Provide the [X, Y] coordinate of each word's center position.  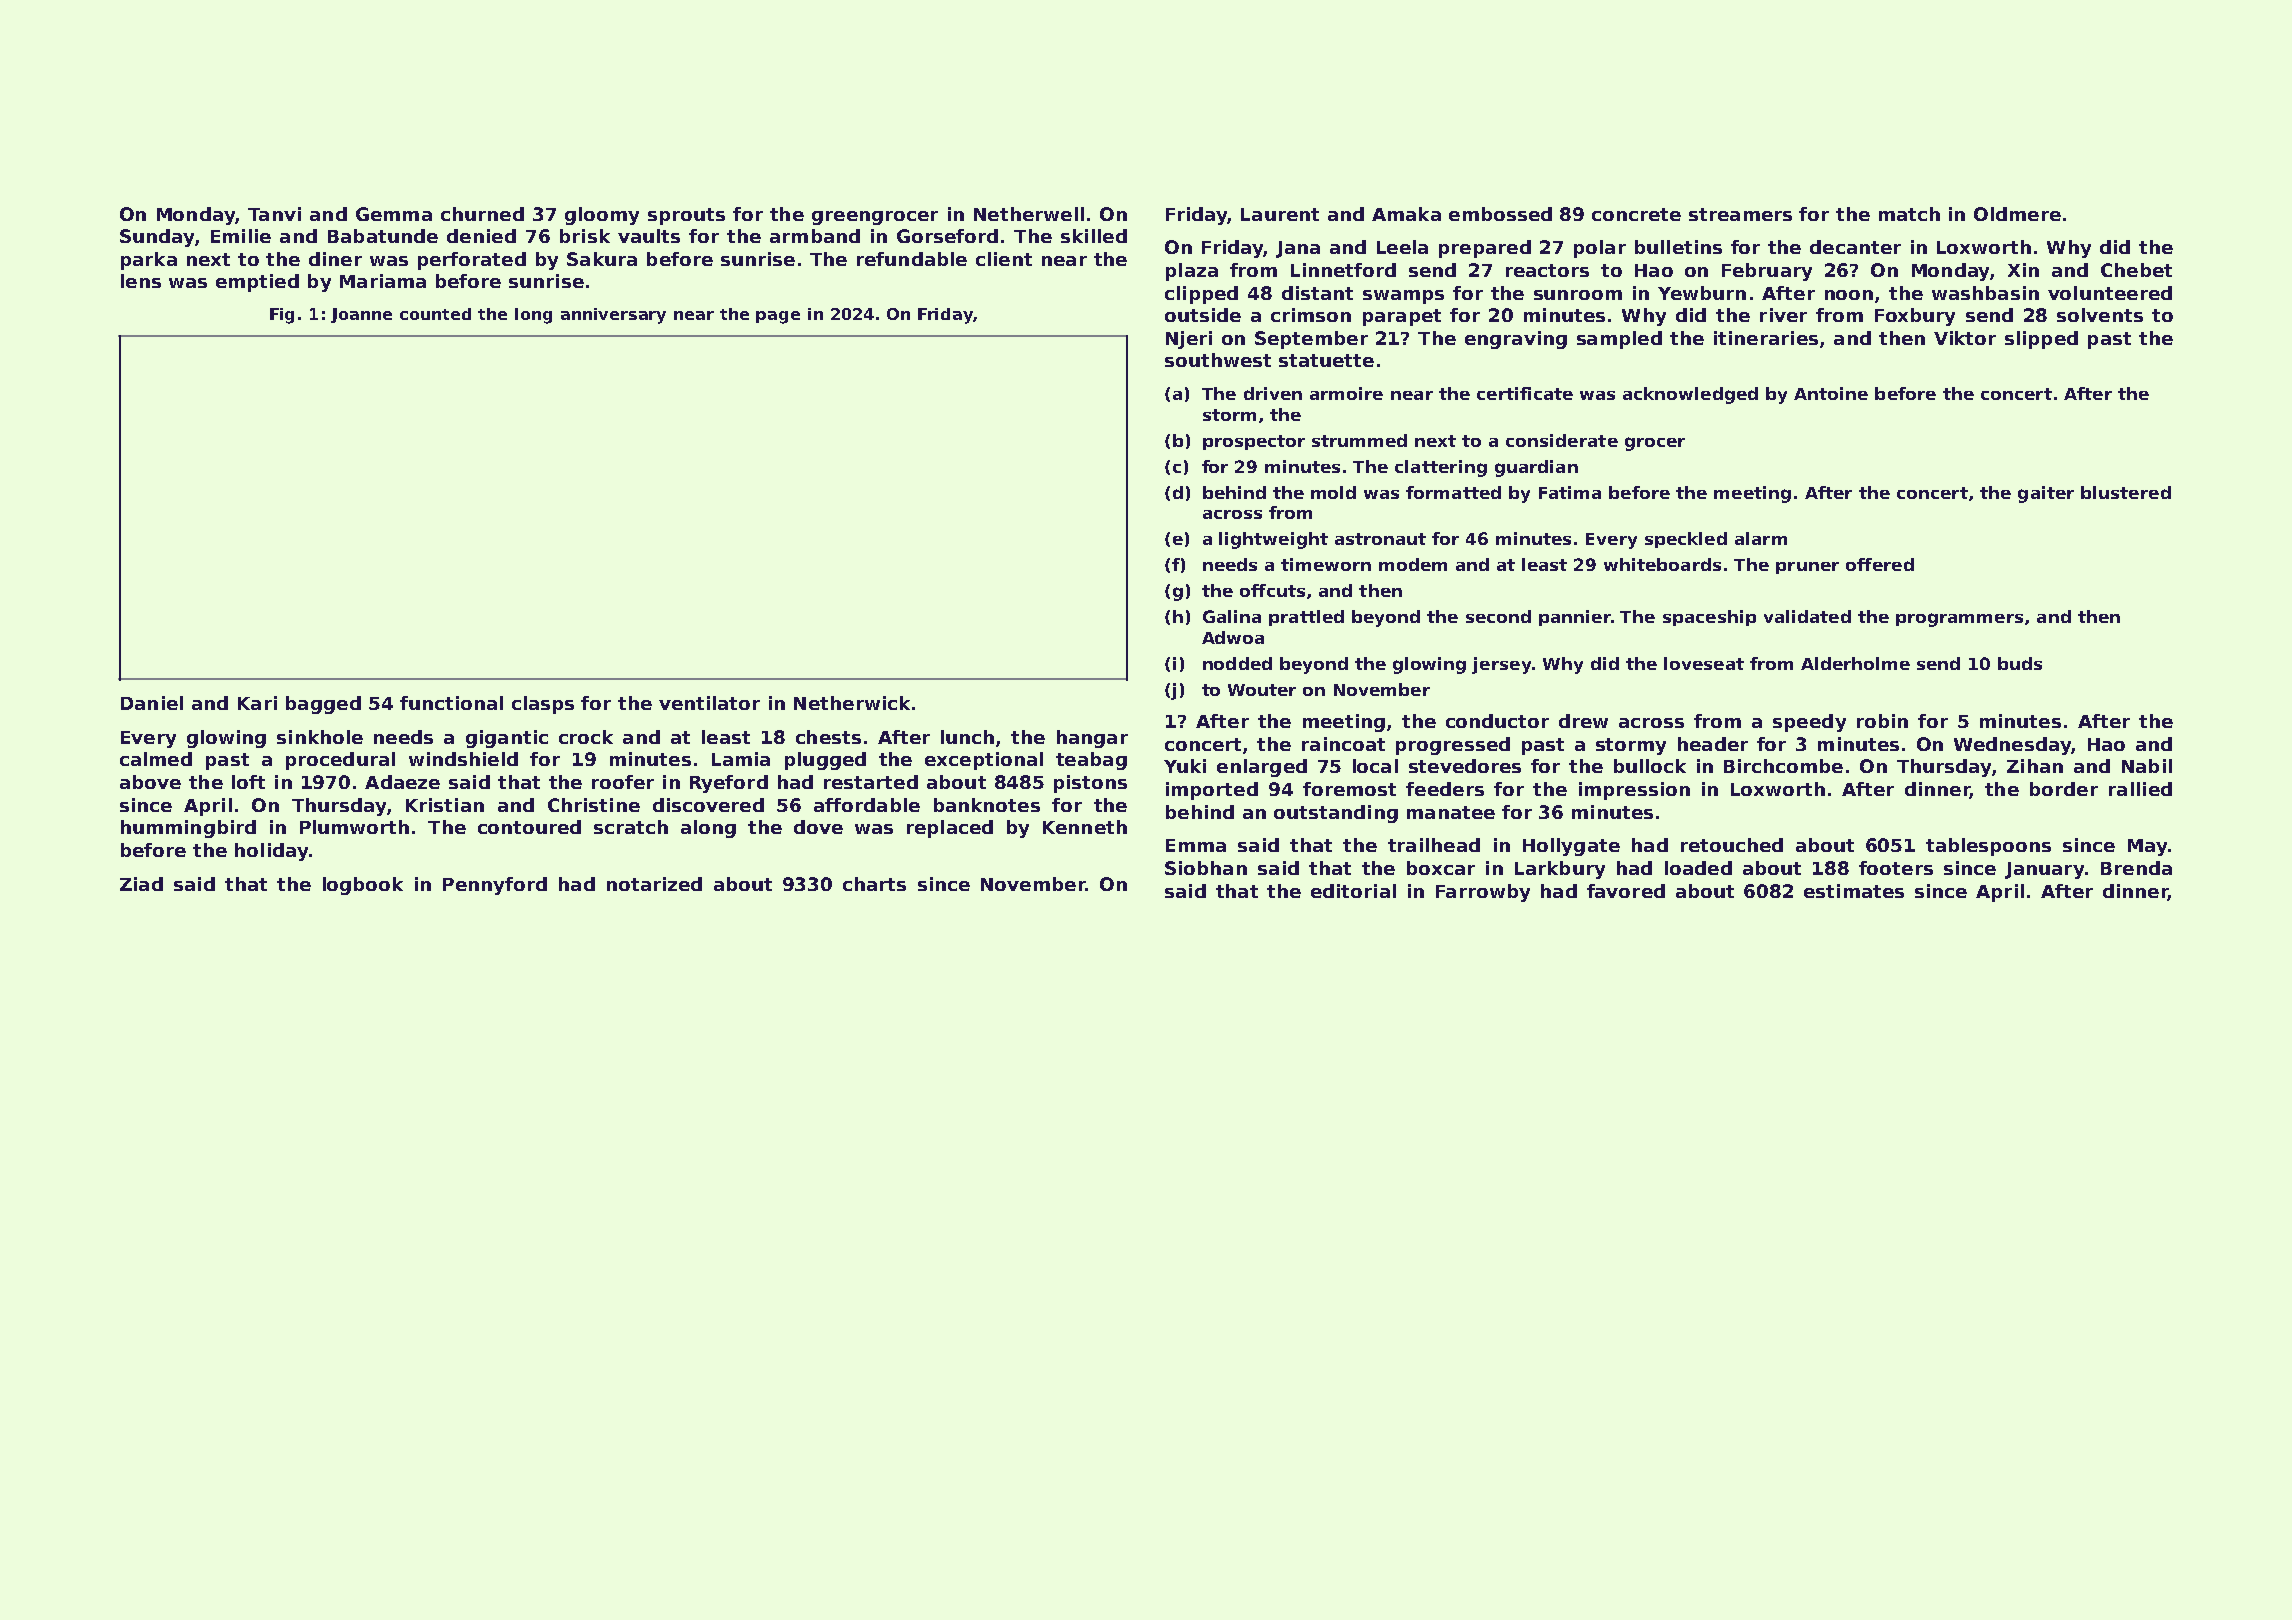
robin [1882, 721]
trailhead [1434, 845]
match [1909, 214]
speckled [1686, 540]
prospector [1254, 442]
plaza [1192, 272]
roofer [623, 782]
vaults [649, 236]
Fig [282, 316]
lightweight [1273, 540]
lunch [967, 737]
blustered [2126, 492]
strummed [1359, 440]
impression [1634, 791]
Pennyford [495, 886]
